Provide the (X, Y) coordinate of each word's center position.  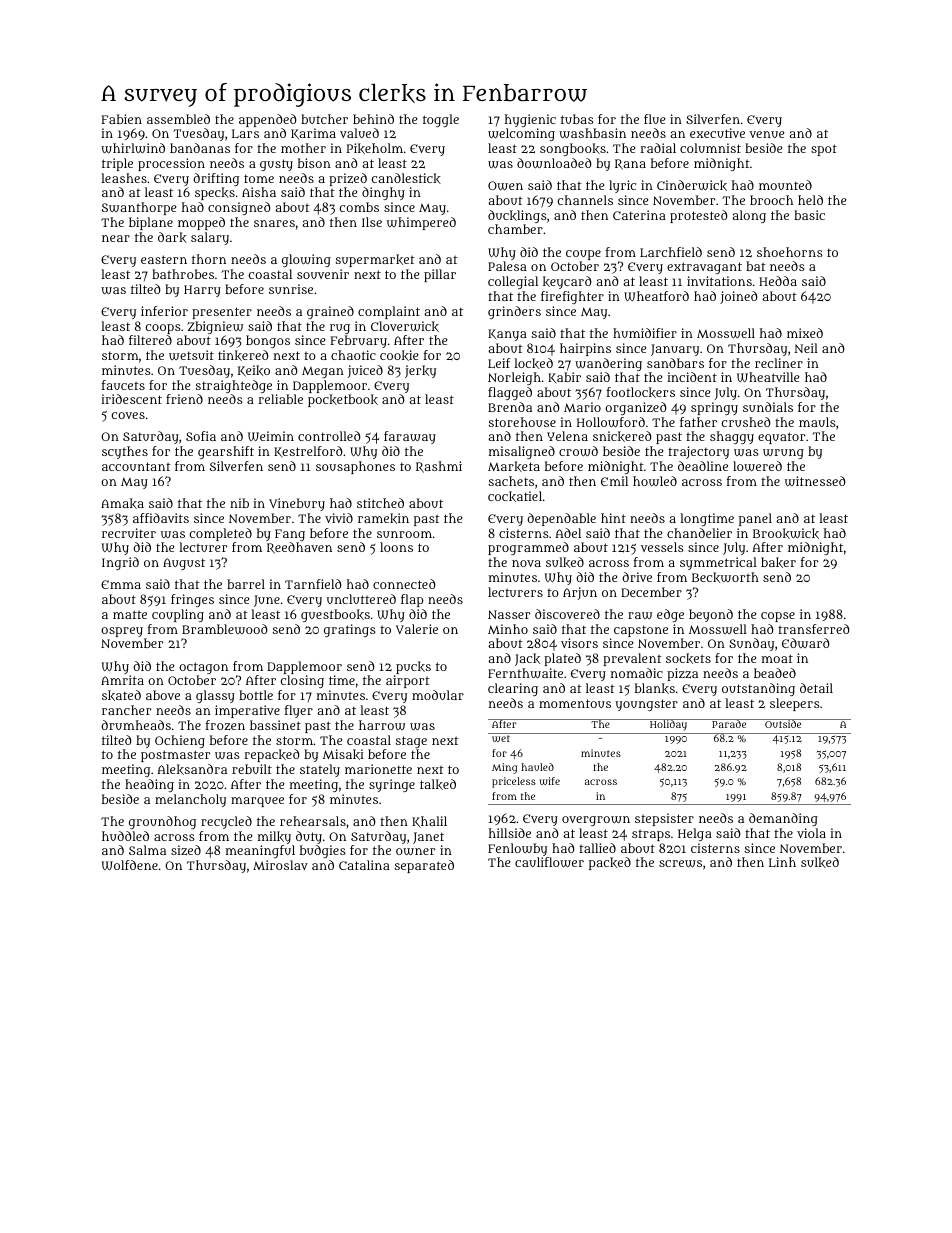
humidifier (645, 333)
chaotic (353, 355)
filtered (150, 340)
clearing (513, 689)
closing (302, 681)
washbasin (592, 133)
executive (717, 133)
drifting (216, 179)
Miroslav (280, 865)
